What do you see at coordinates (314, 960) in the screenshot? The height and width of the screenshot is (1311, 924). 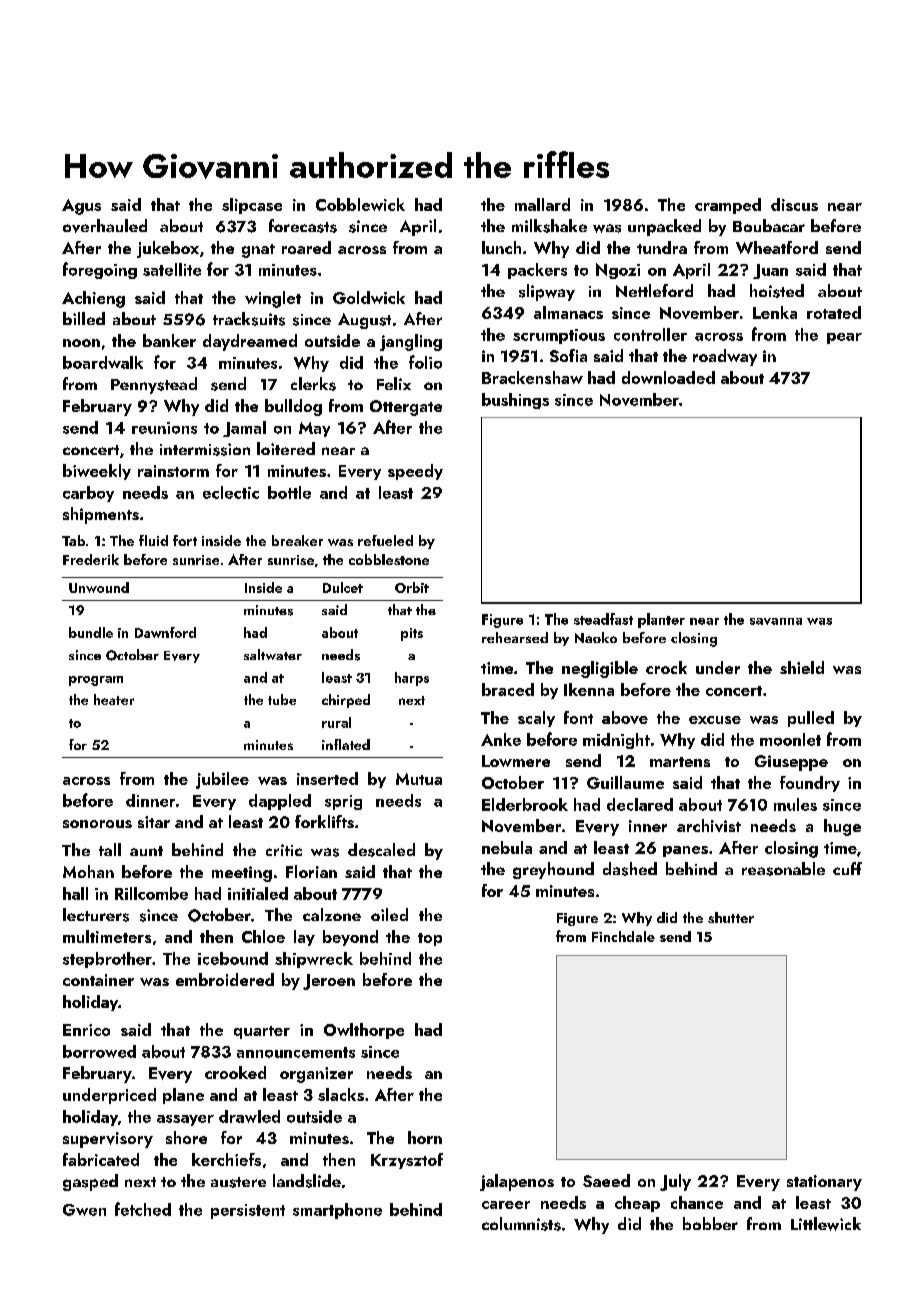 I see `shipwreck` at bounding box center [314, 960].
